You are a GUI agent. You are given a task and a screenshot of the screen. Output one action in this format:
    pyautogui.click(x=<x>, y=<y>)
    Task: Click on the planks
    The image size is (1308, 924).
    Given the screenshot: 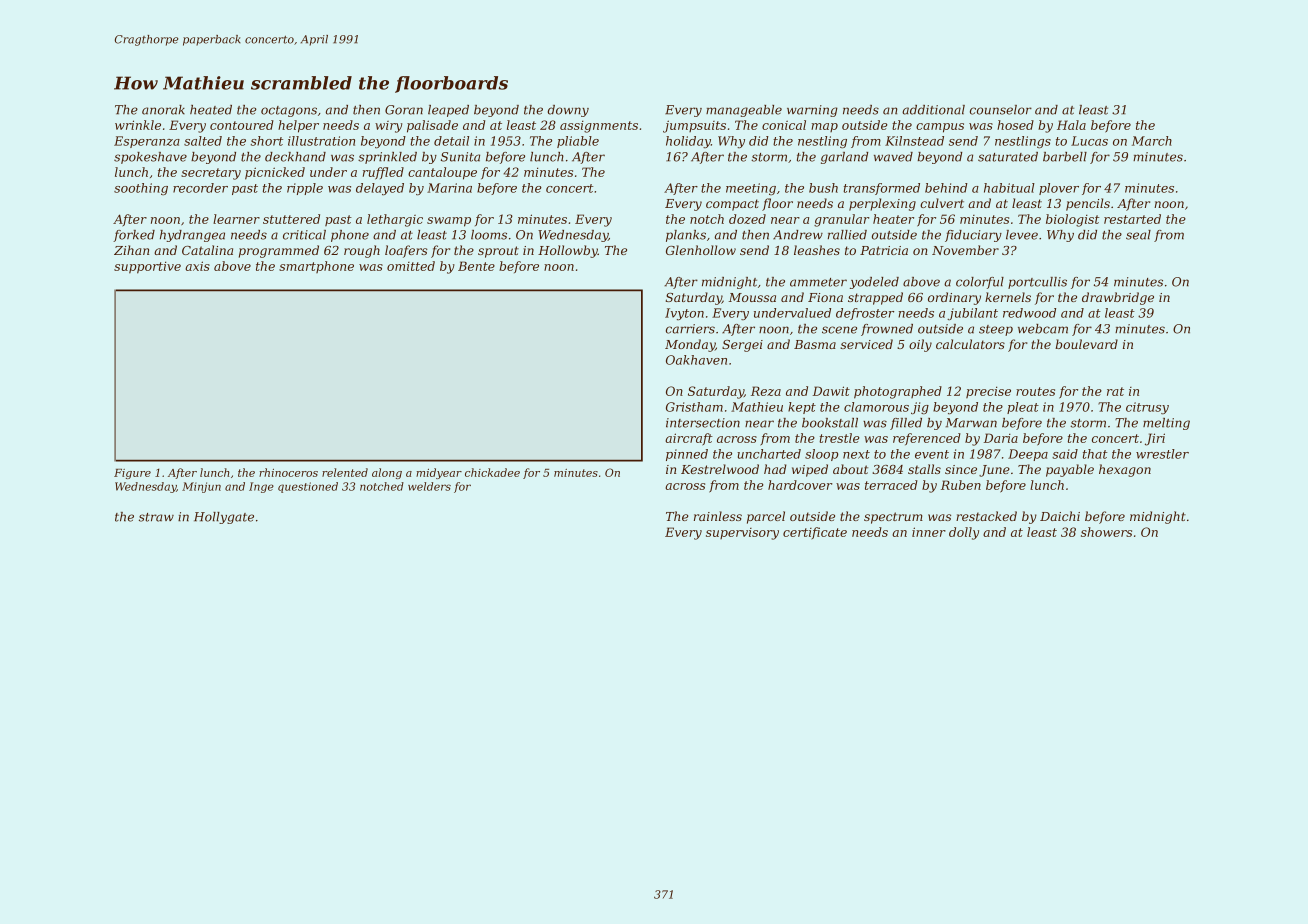 What is the action you would take?
    pyautogui.click(x=686, y=236)
